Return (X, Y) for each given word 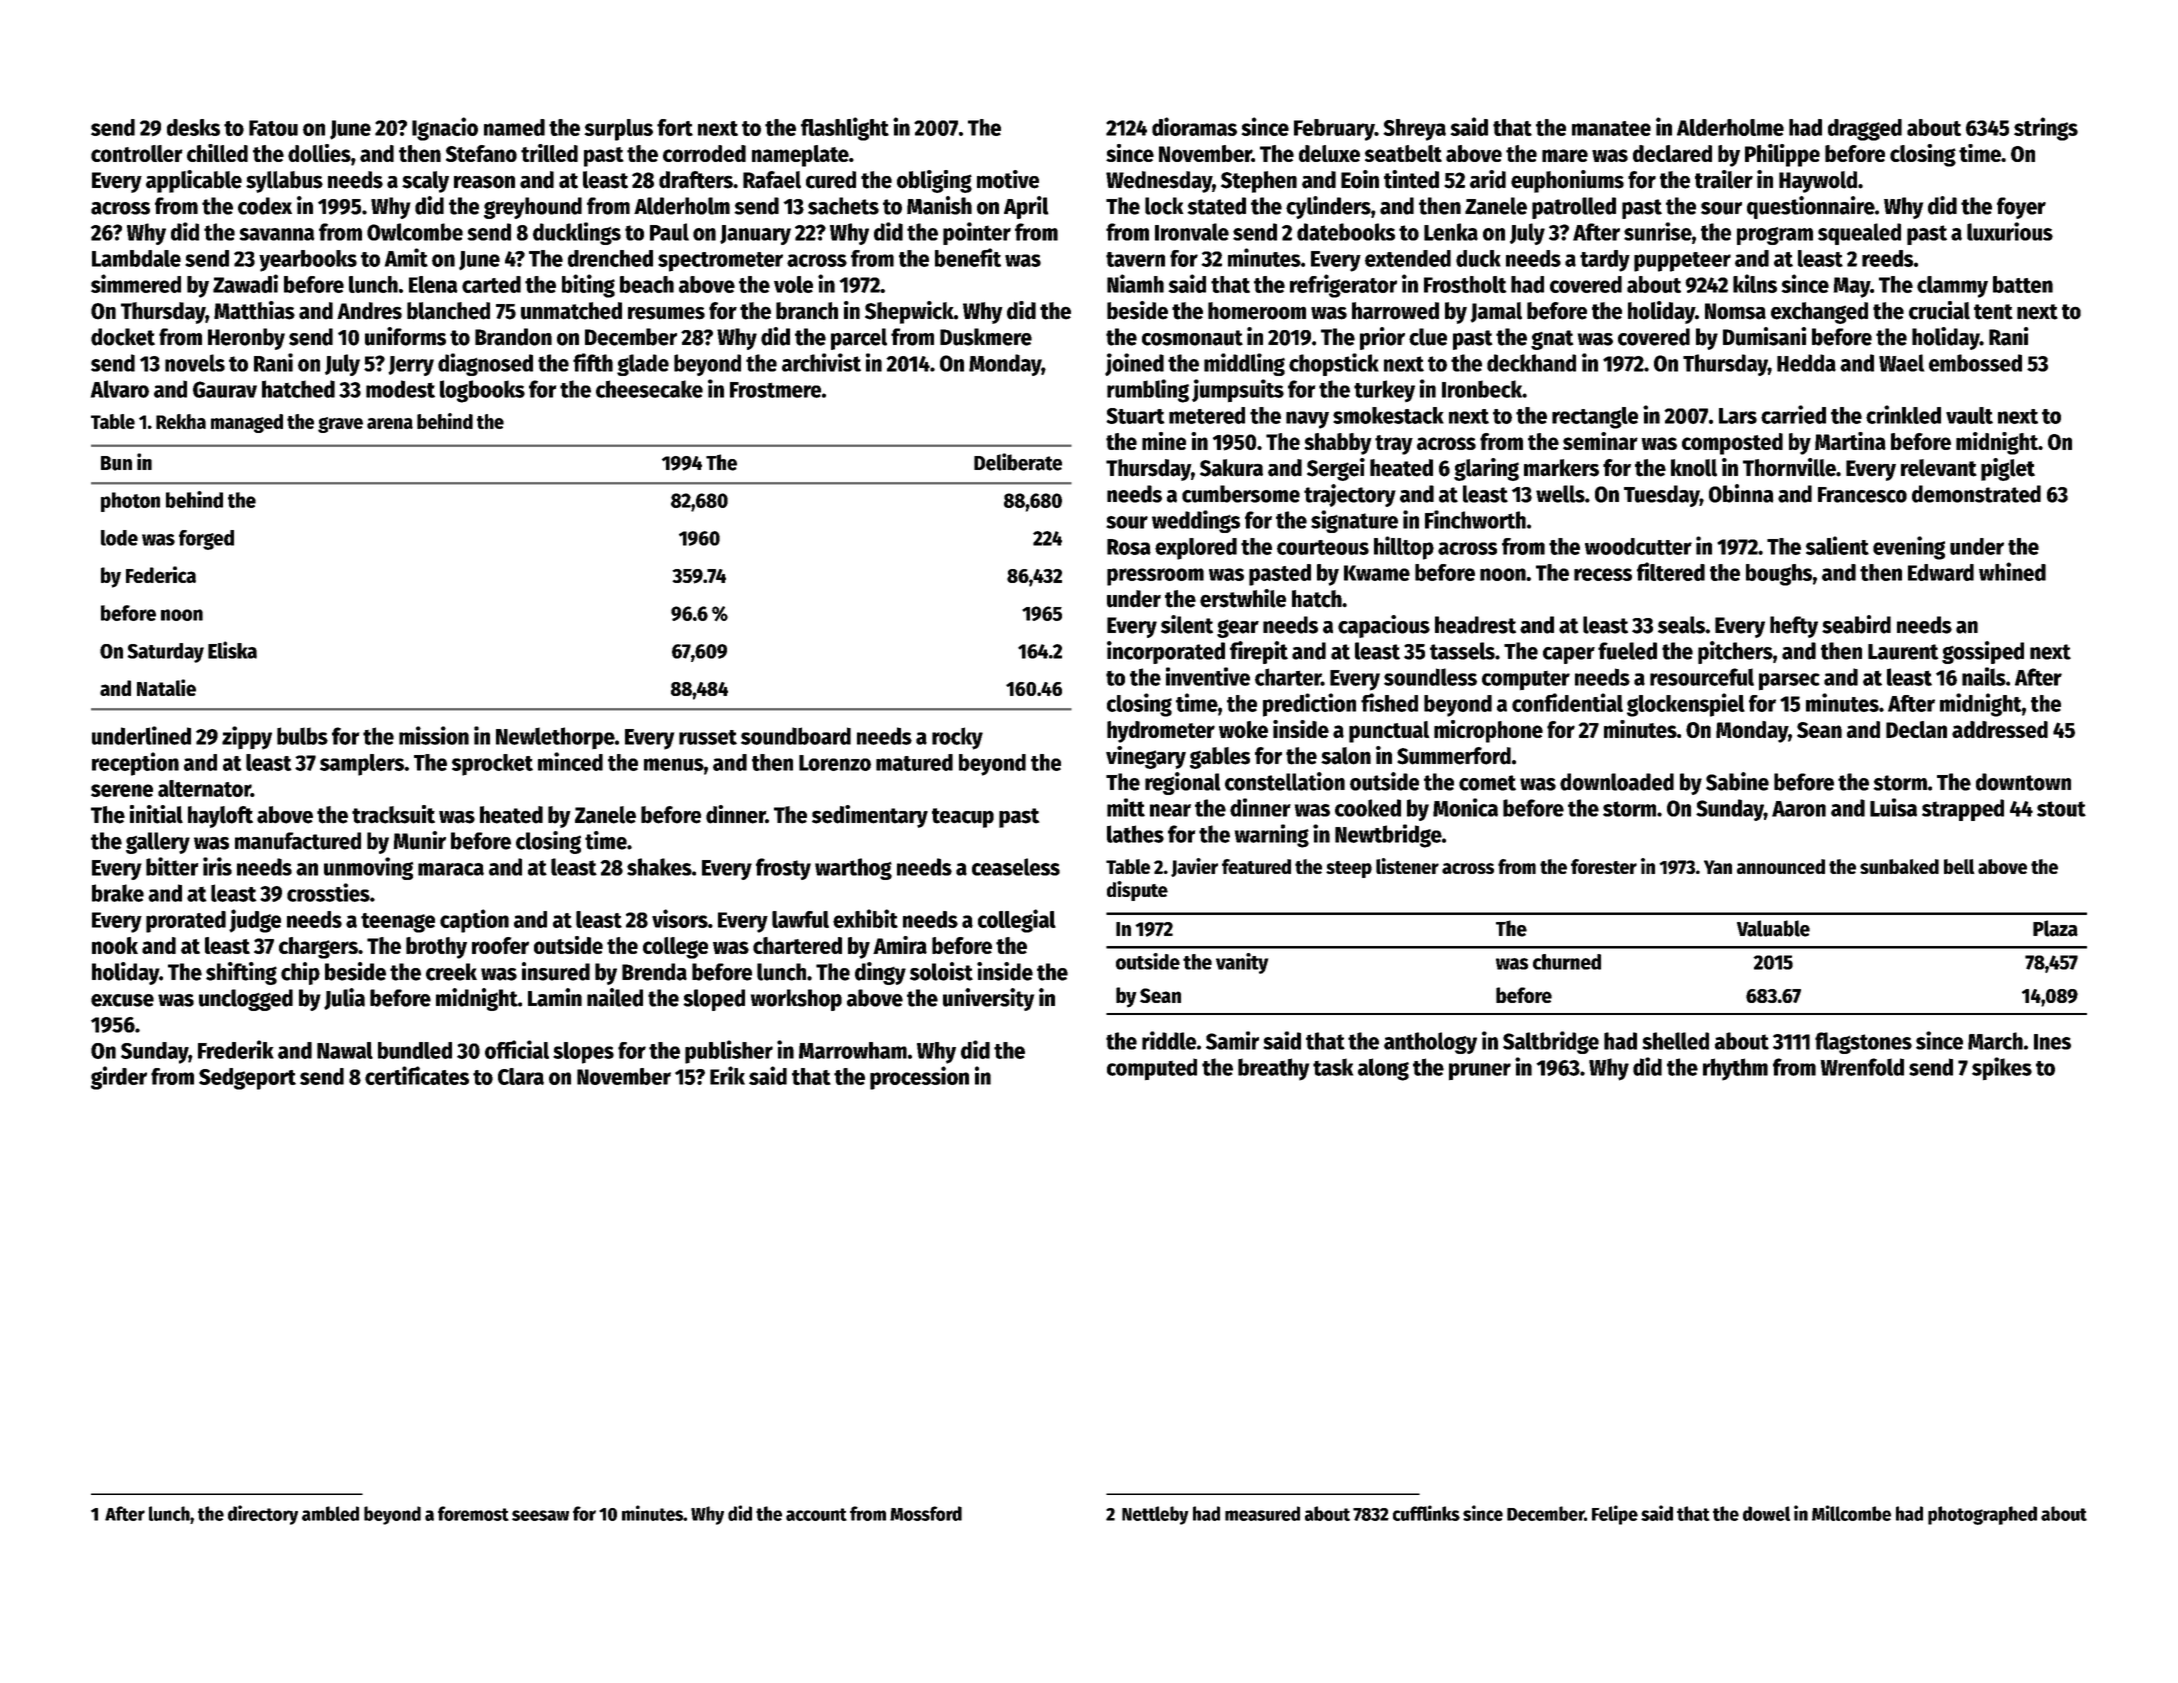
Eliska (232, 650)
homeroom (1257, 311)
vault (1969, 415)
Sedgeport (247, 1079)
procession (919, 1078)
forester (1604, 866)
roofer (500, 945)
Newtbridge (1388, 836)
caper (1569, 655)
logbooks (482, 391)
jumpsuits (1238, 391)
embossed (1975, 363)
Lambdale (136, 258)
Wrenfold (1862, 1067)
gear (1238, 628)
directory (263, 1515)
